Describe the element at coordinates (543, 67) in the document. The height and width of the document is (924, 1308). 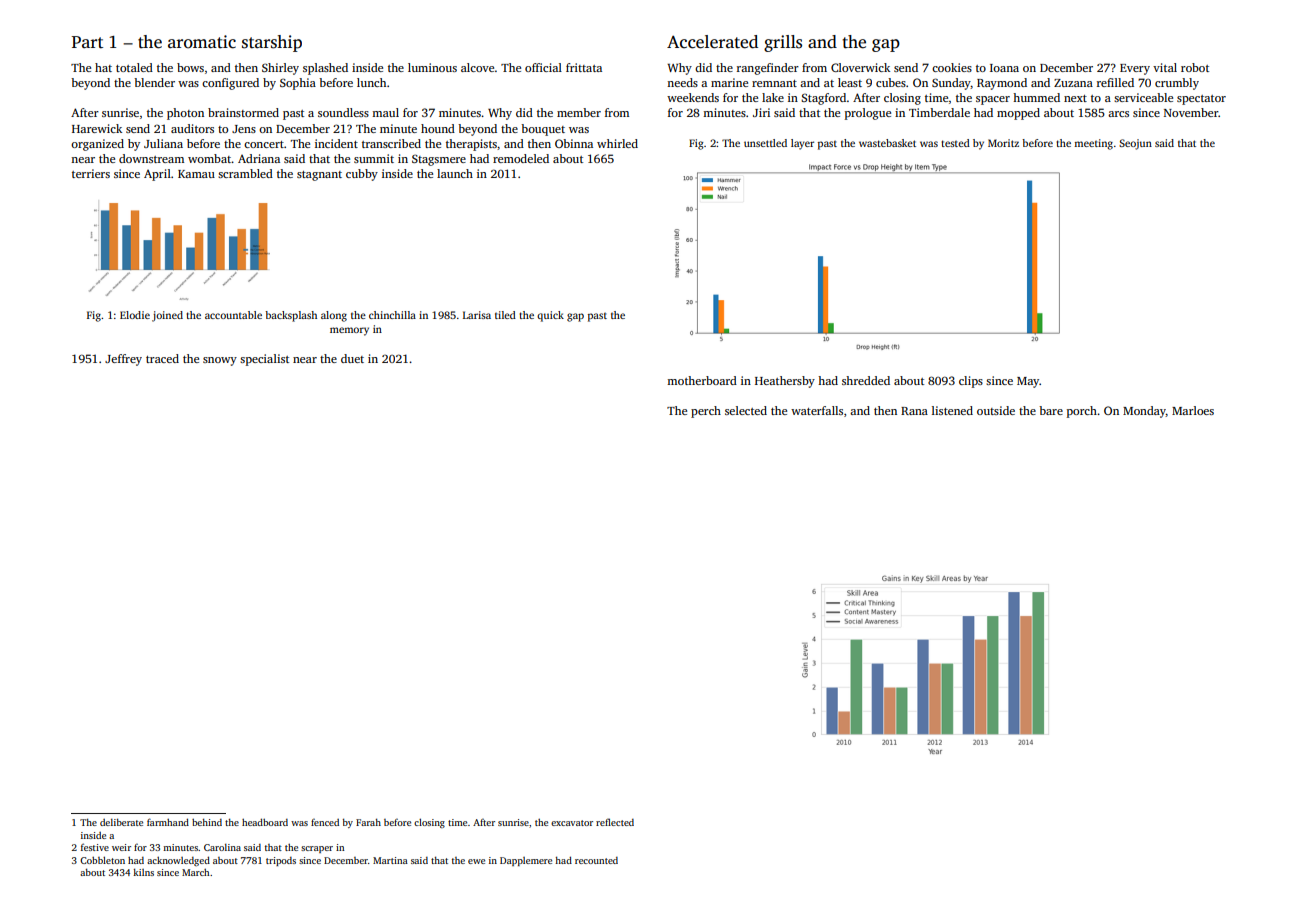
I see `official` at that location.
